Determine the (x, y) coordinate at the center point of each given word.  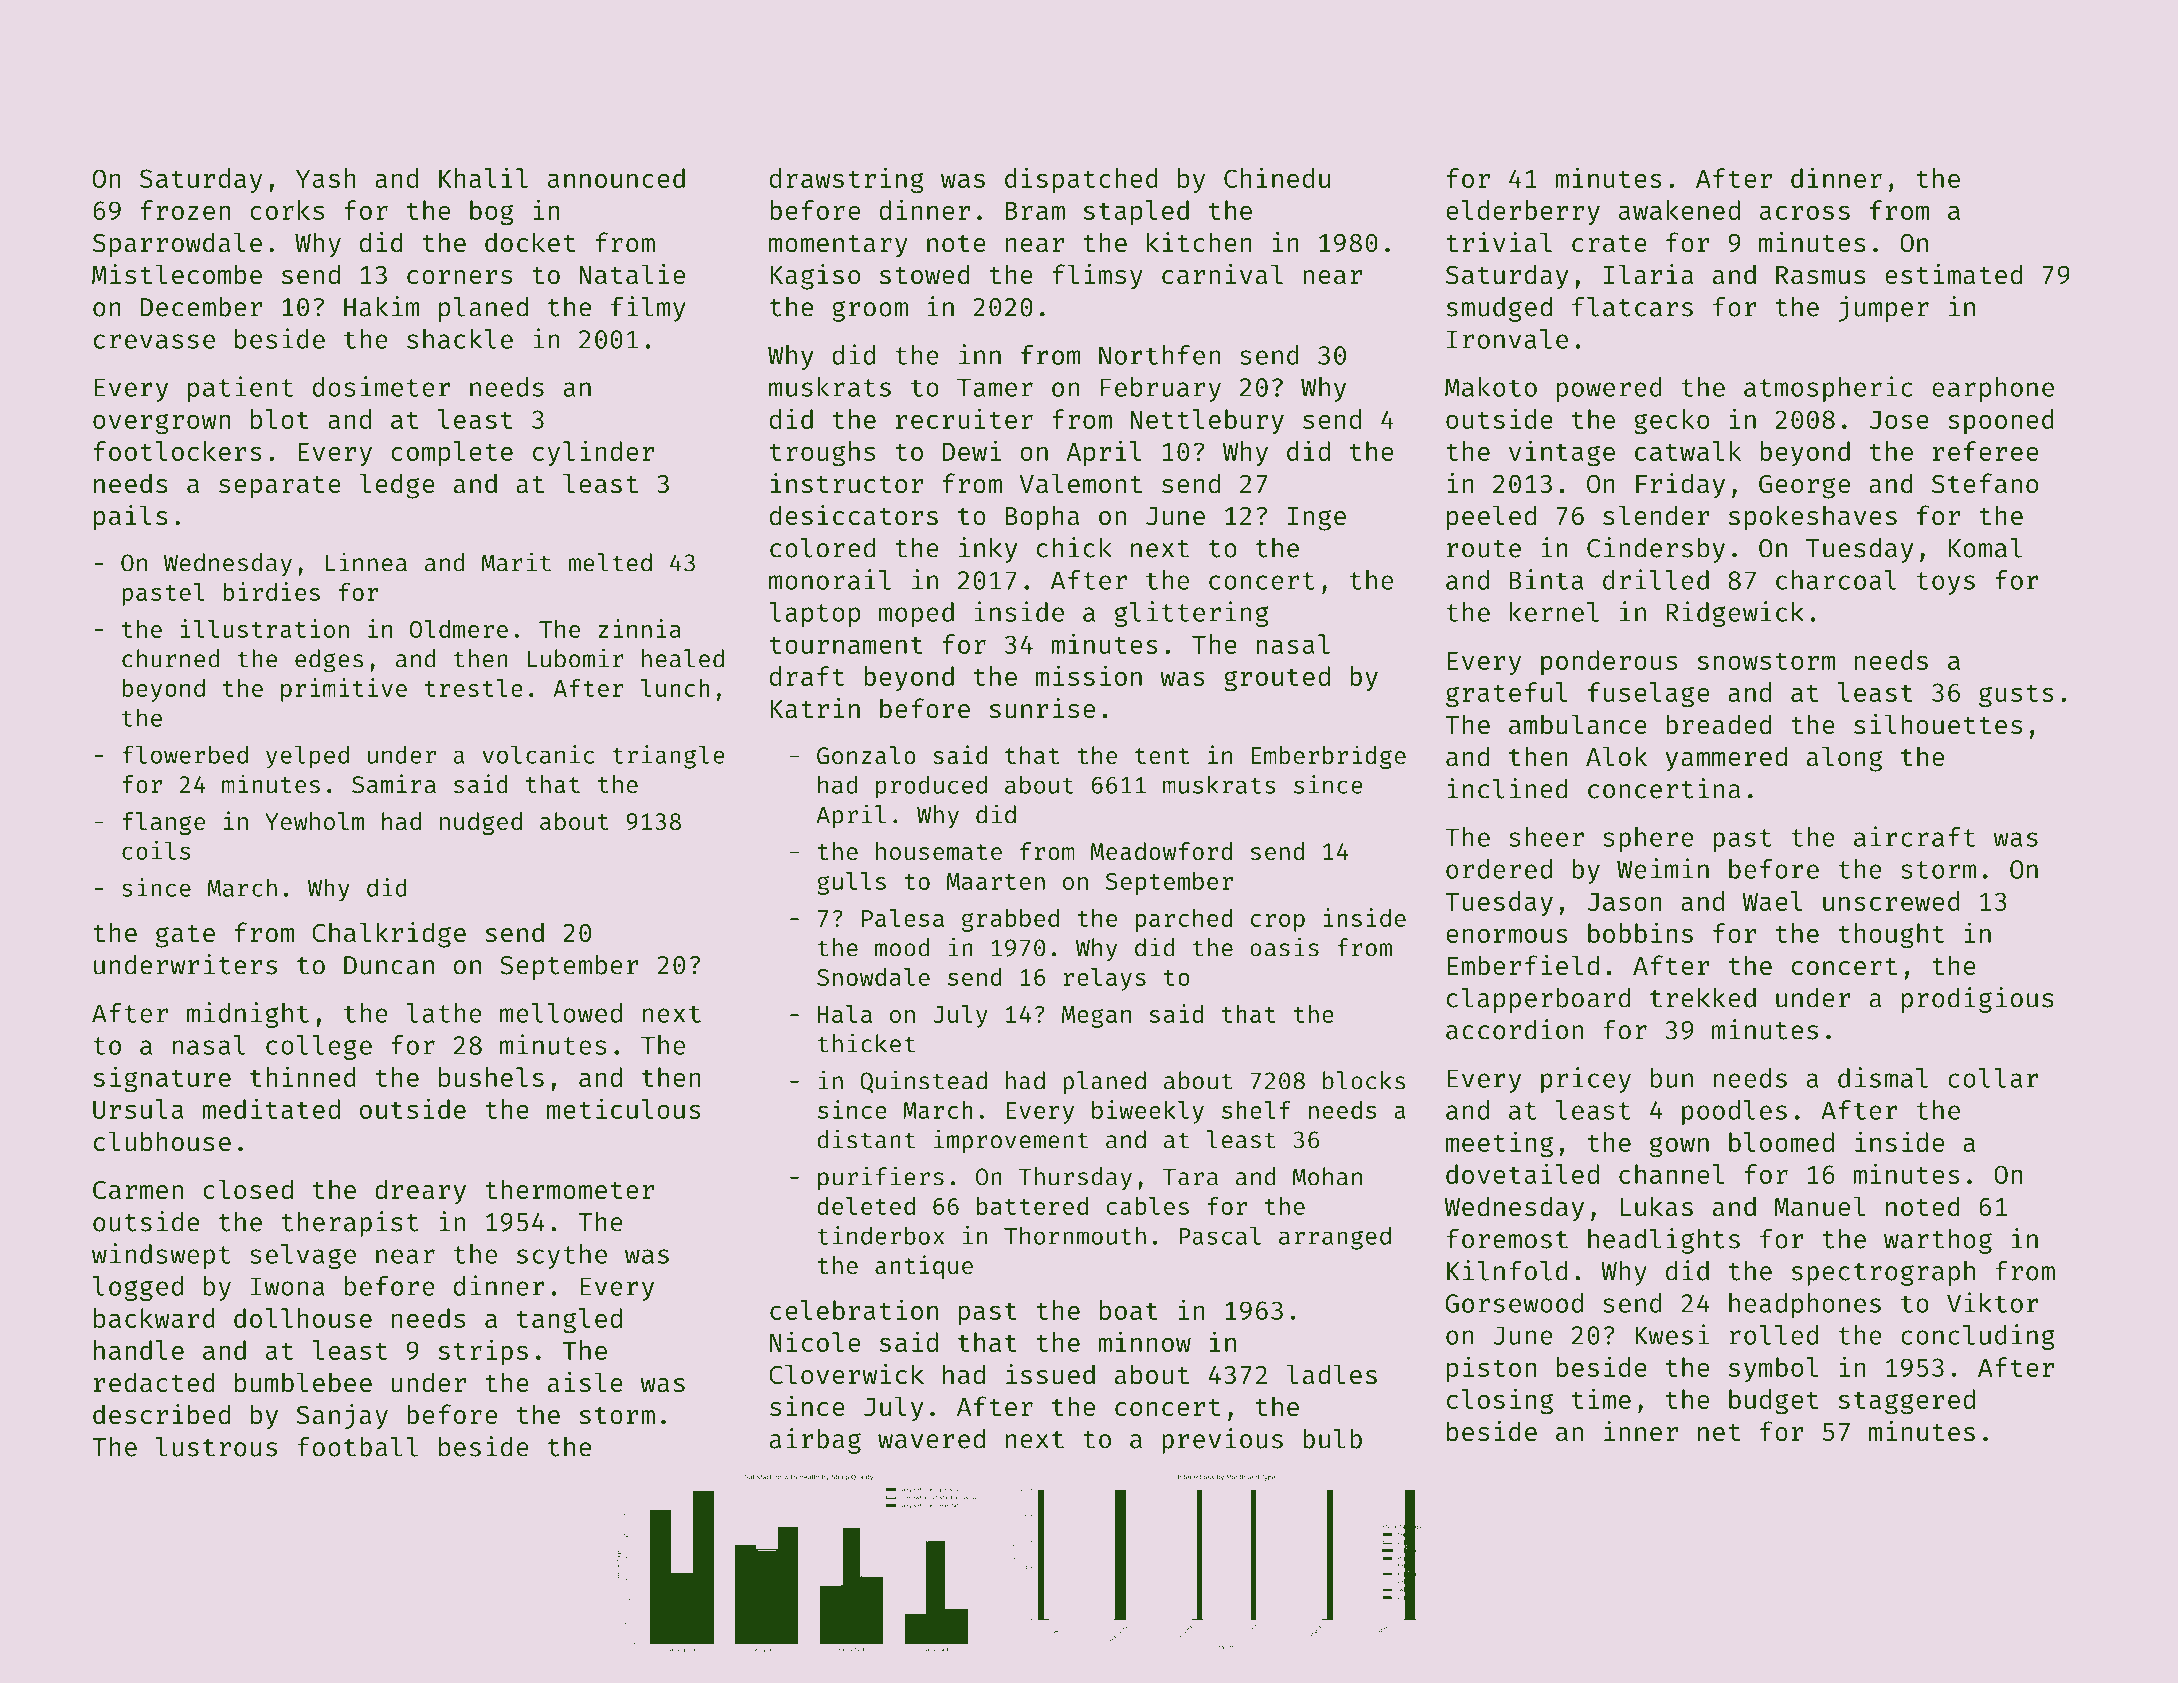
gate (185, 936)
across (1805, 212)
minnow (1144, 1341)
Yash (326, 178)
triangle (668, 757)
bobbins (1640, 932)
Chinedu (1277, 177)
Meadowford (1161, 851)
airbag (815, 1441)
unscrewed (1891, 901)
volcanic (538, 754)
